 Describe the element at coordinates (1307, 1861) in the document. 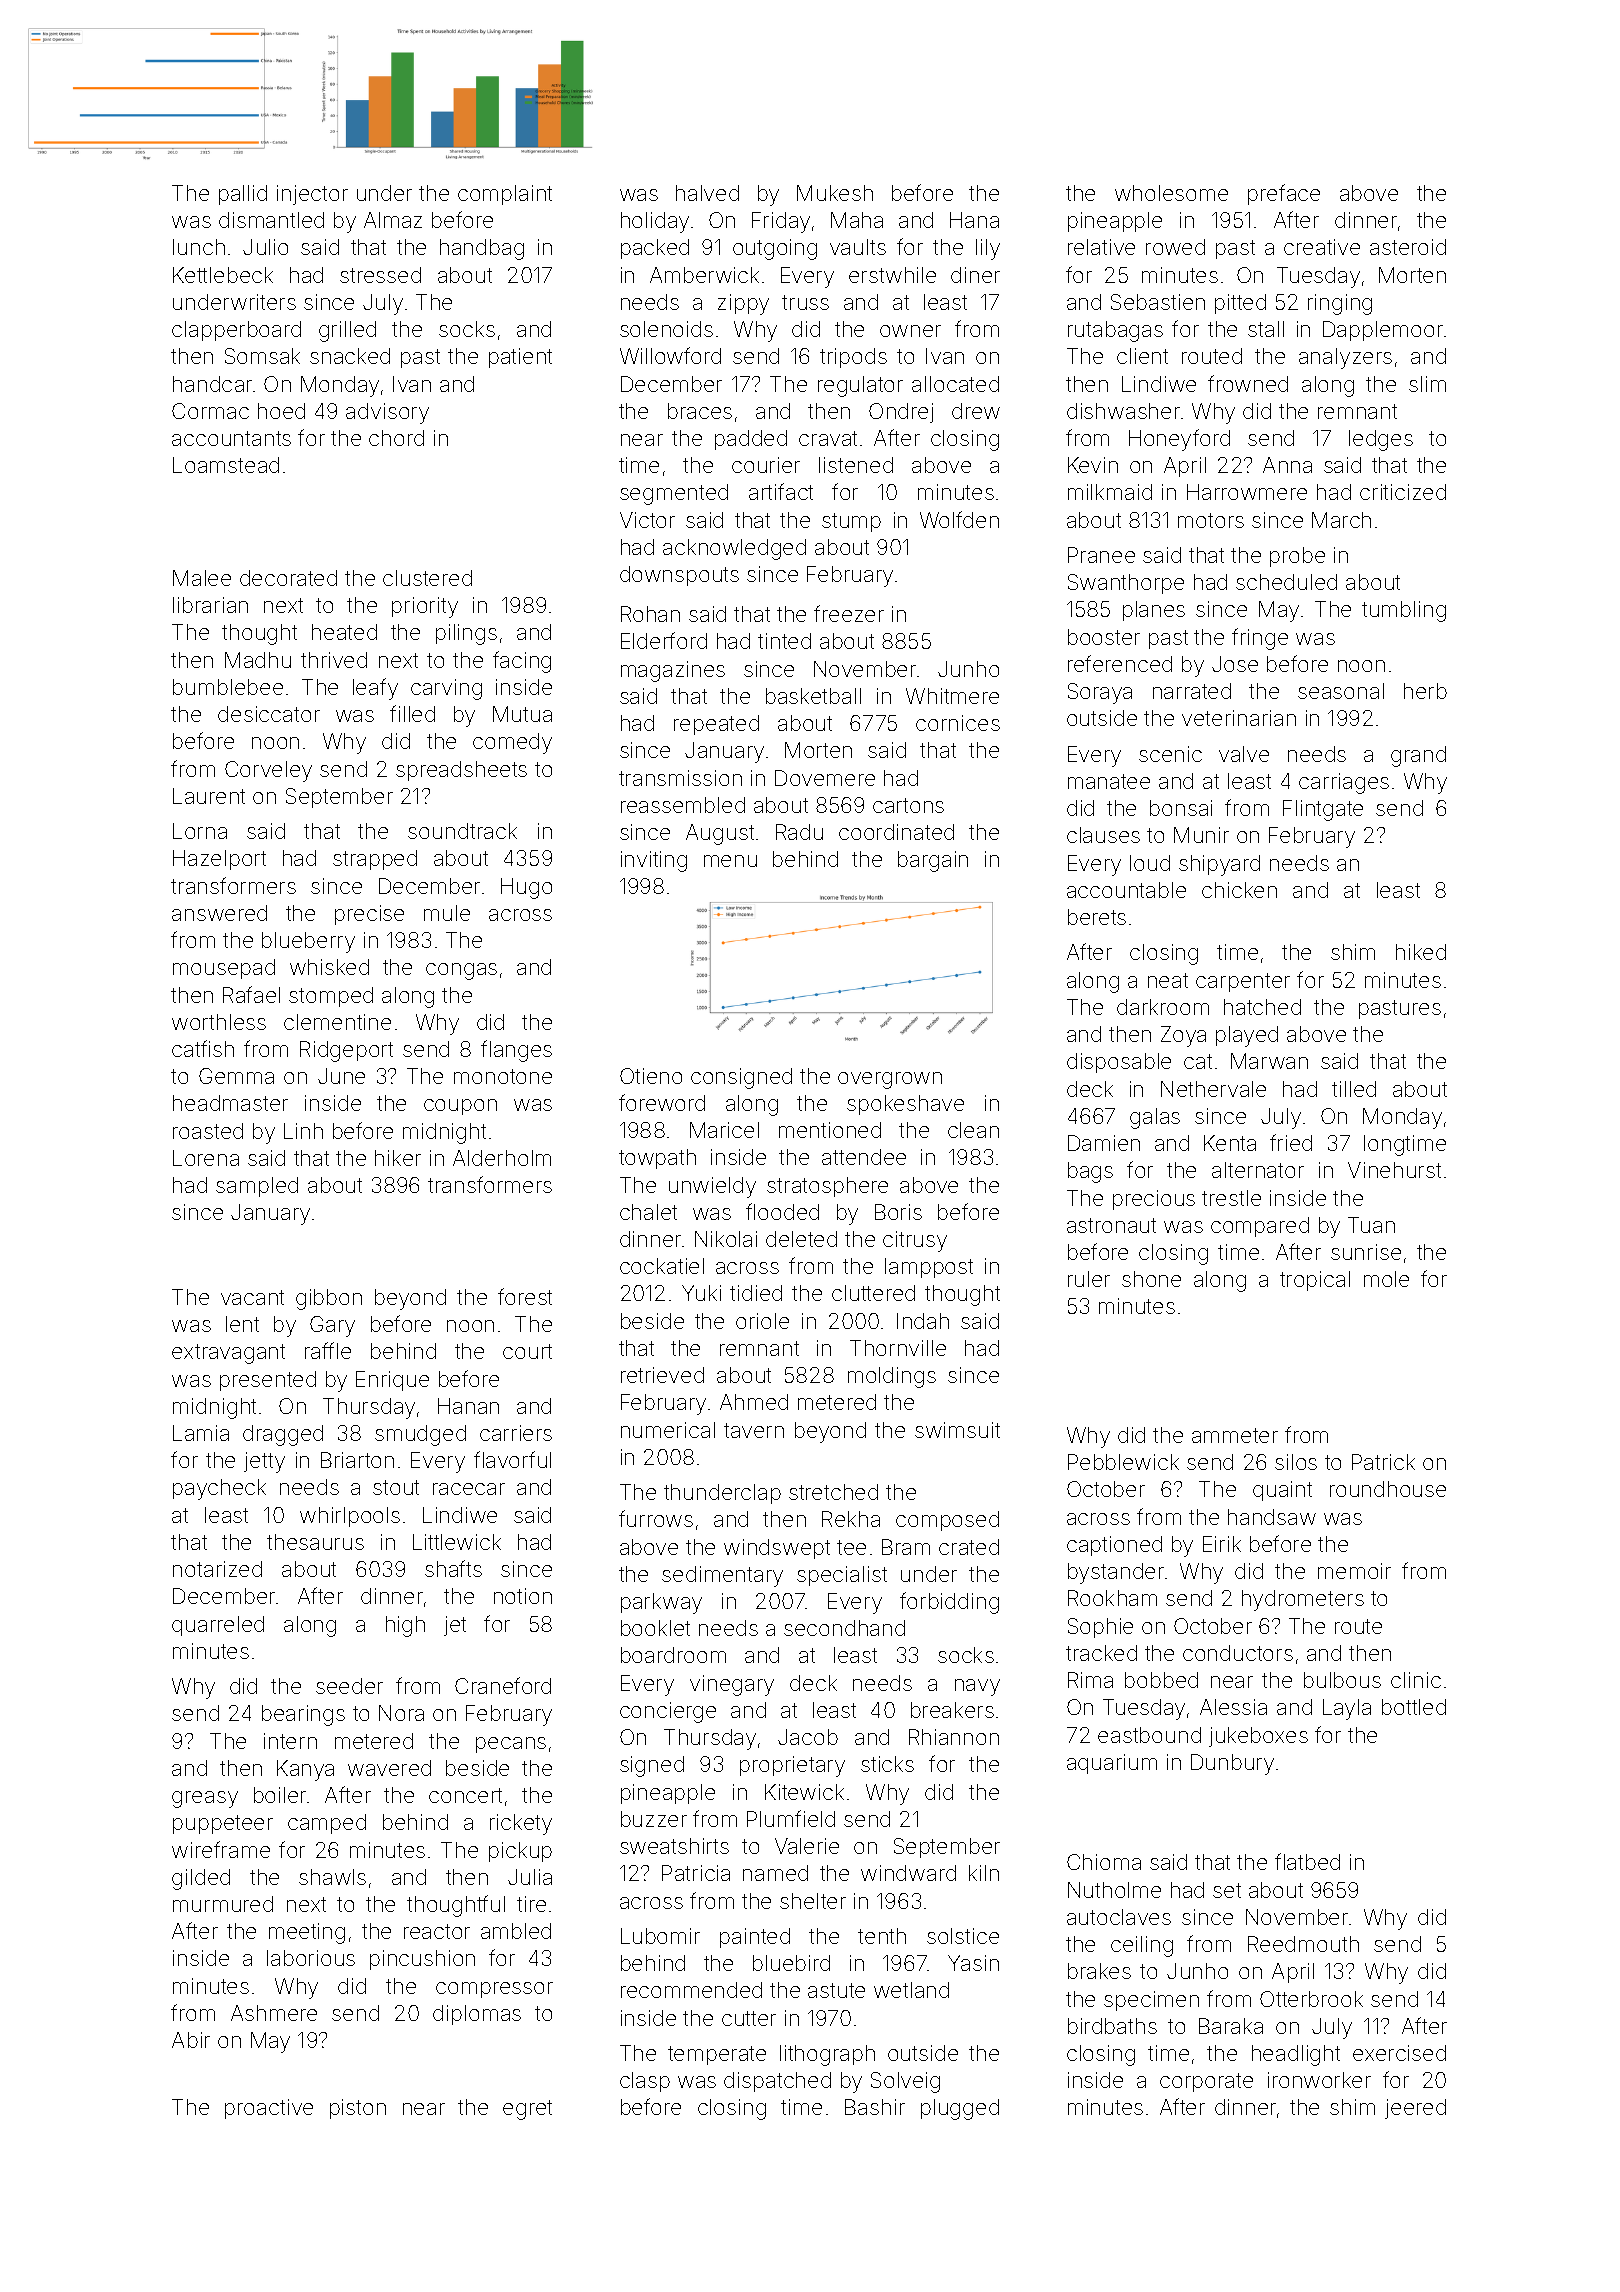

I see `flatbed` at that location.
